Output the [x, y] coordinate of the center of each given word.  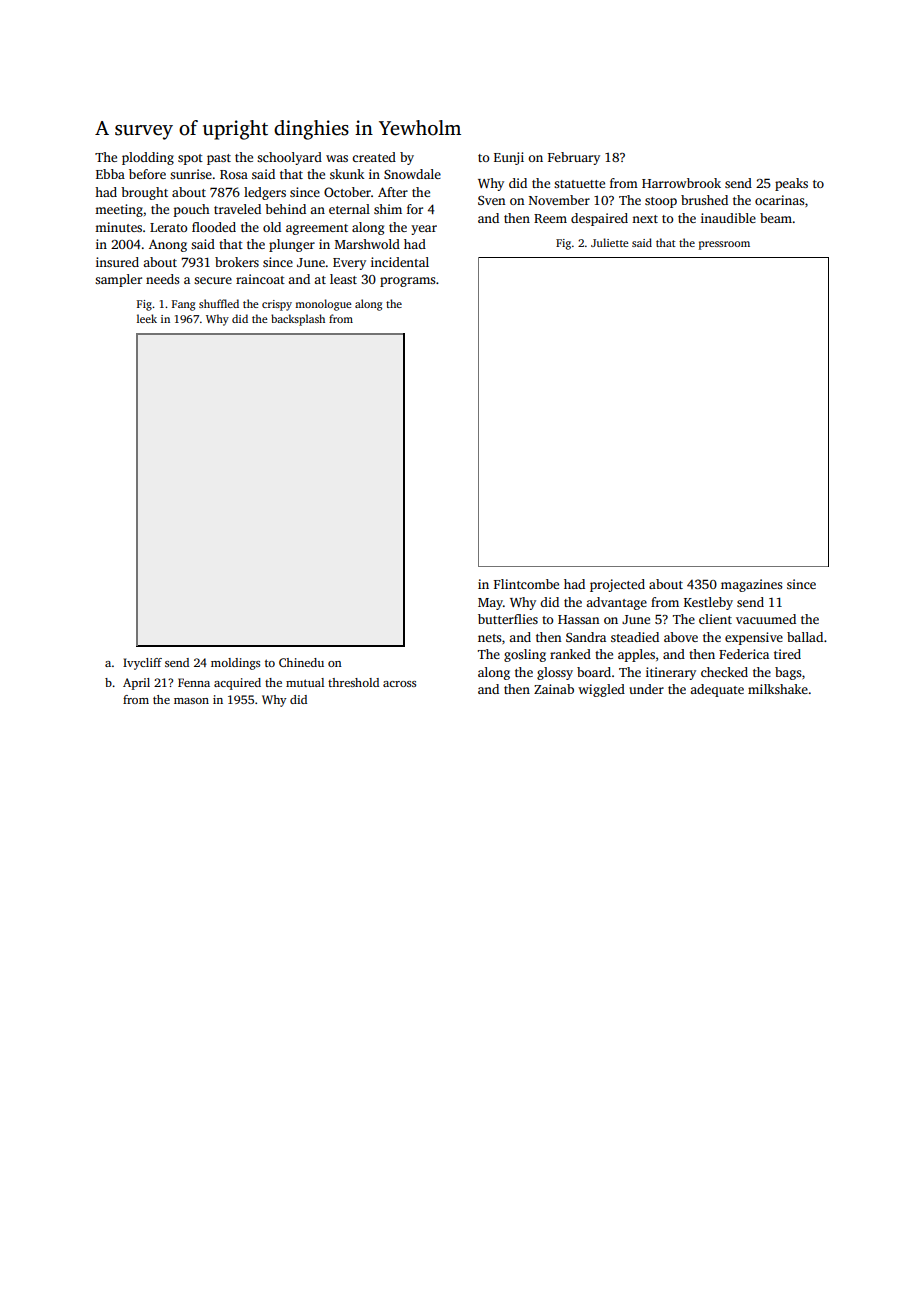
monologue [323, 305]
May [490, 604]
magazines [751, 585]
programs [407, 282]
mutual [305, 682]
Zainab [554, 689]
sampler [118, 280]
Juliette [610, 242]
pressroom [724, 245]
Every [349, 264]
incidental [400, 262]
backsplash [298, 320]
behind [285, 209]
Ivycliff [142, 664]
